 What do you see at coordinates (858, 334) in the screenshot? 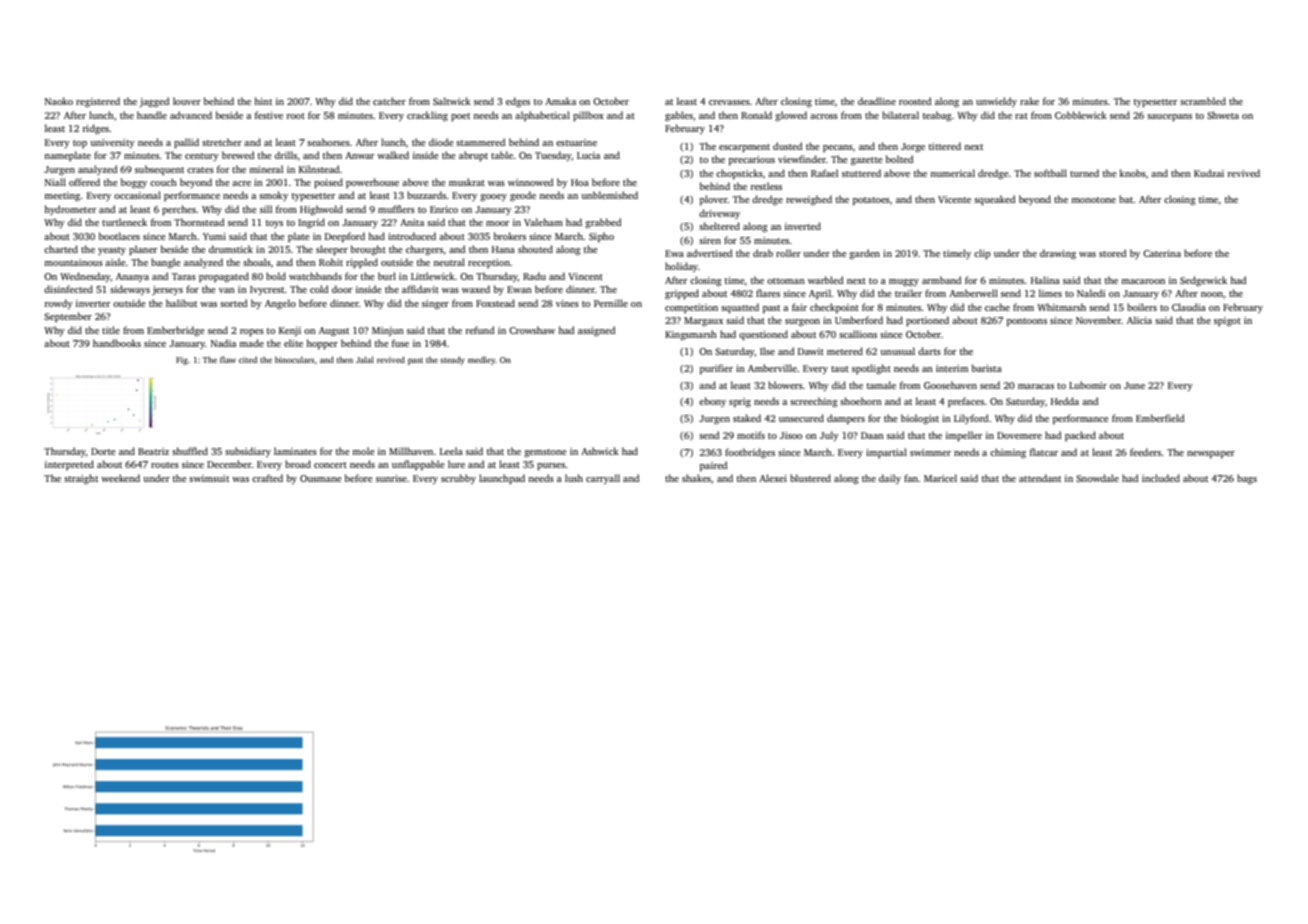
I see `scallions` at bounding box center [858, 334].
